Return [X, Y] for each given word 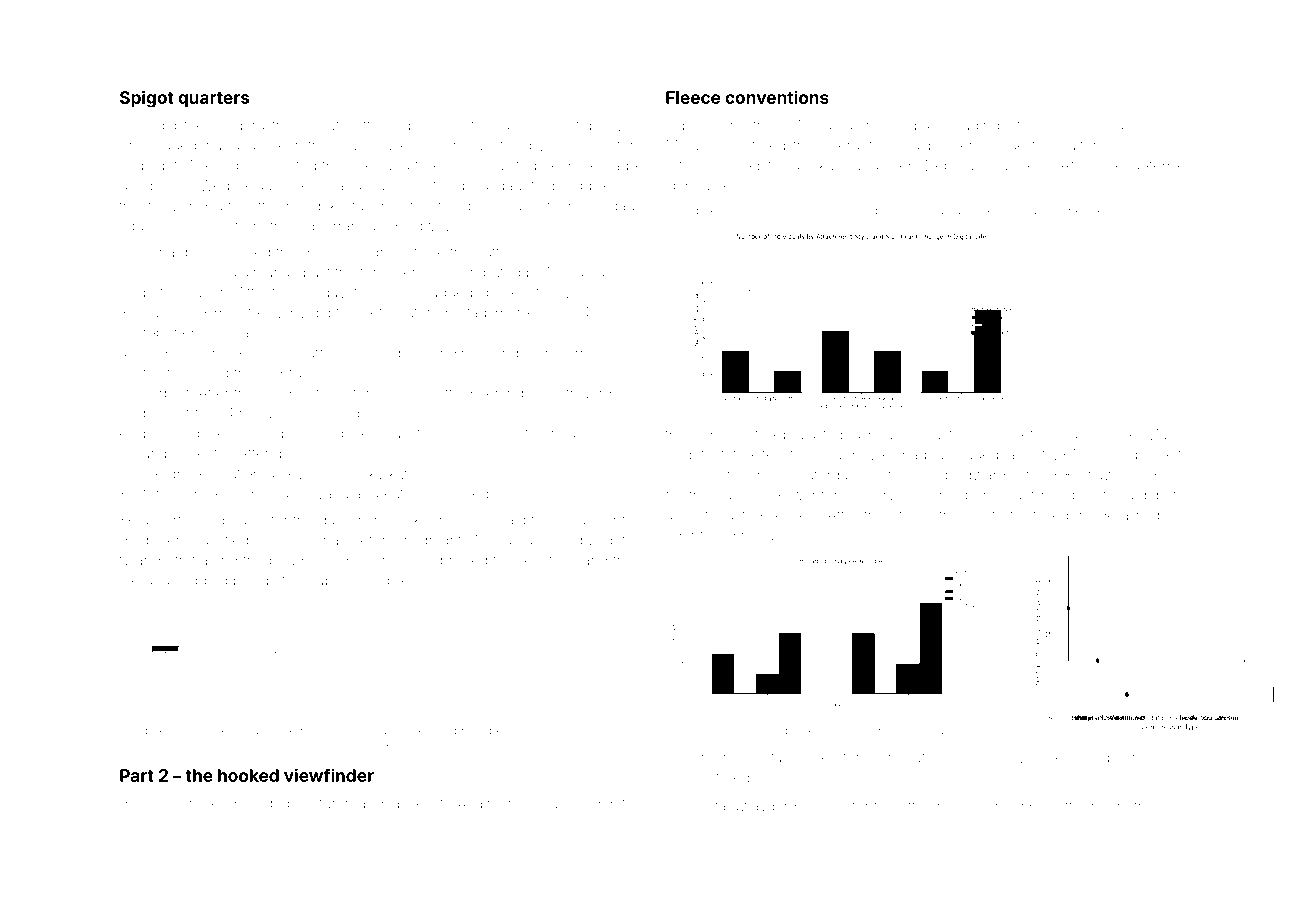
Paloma [1043, 210]
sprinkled [370, 354]
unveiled [978, 210]
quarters [213, 100]
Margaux [613, 207]
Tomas [580, 353]
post [312, 732]
